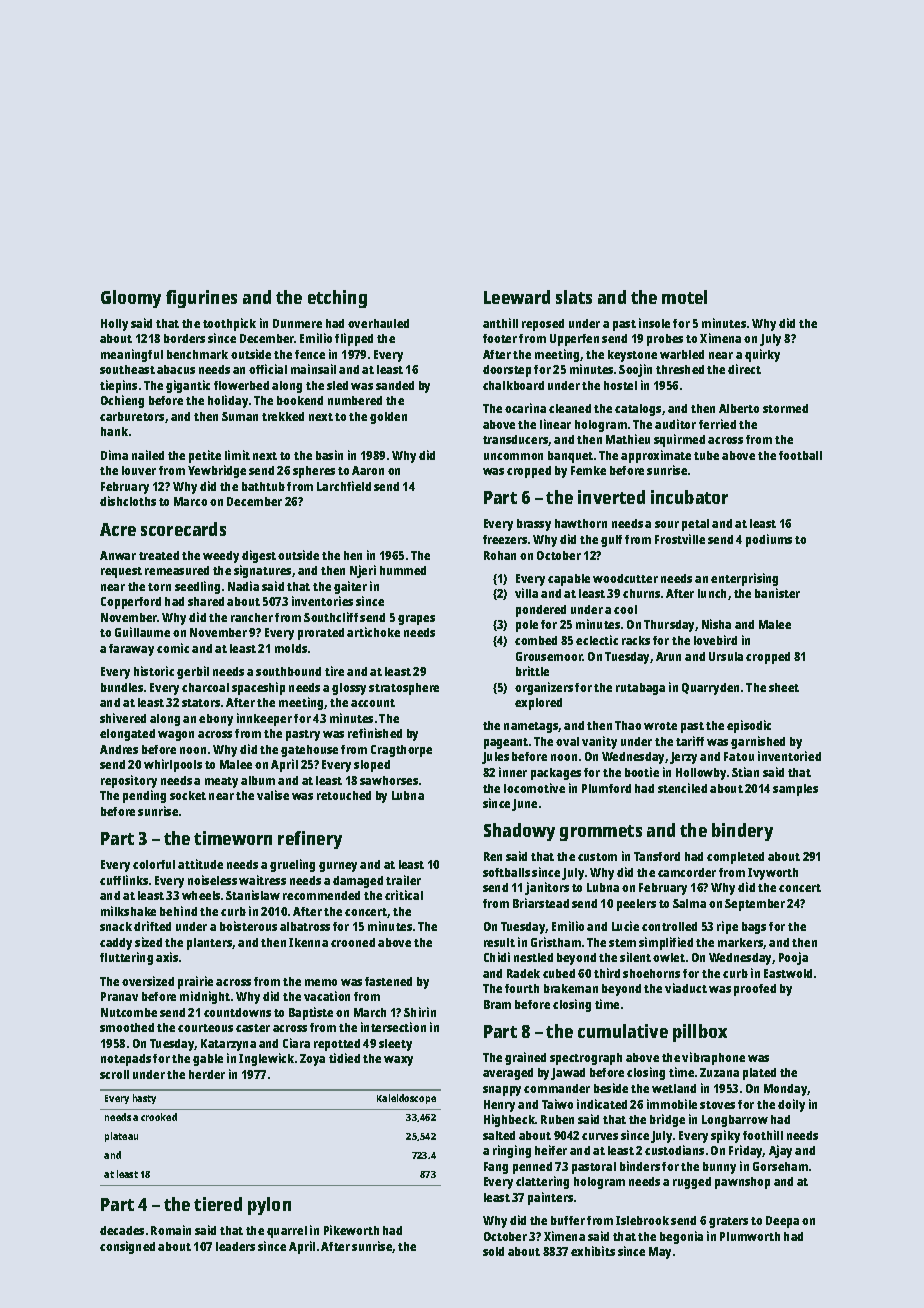 This screenshot has width=924, height=1308. What do you see at coordinates (121, 1137) in the screenshot?
I see `plateau` at bounding box center [121, 1137].
